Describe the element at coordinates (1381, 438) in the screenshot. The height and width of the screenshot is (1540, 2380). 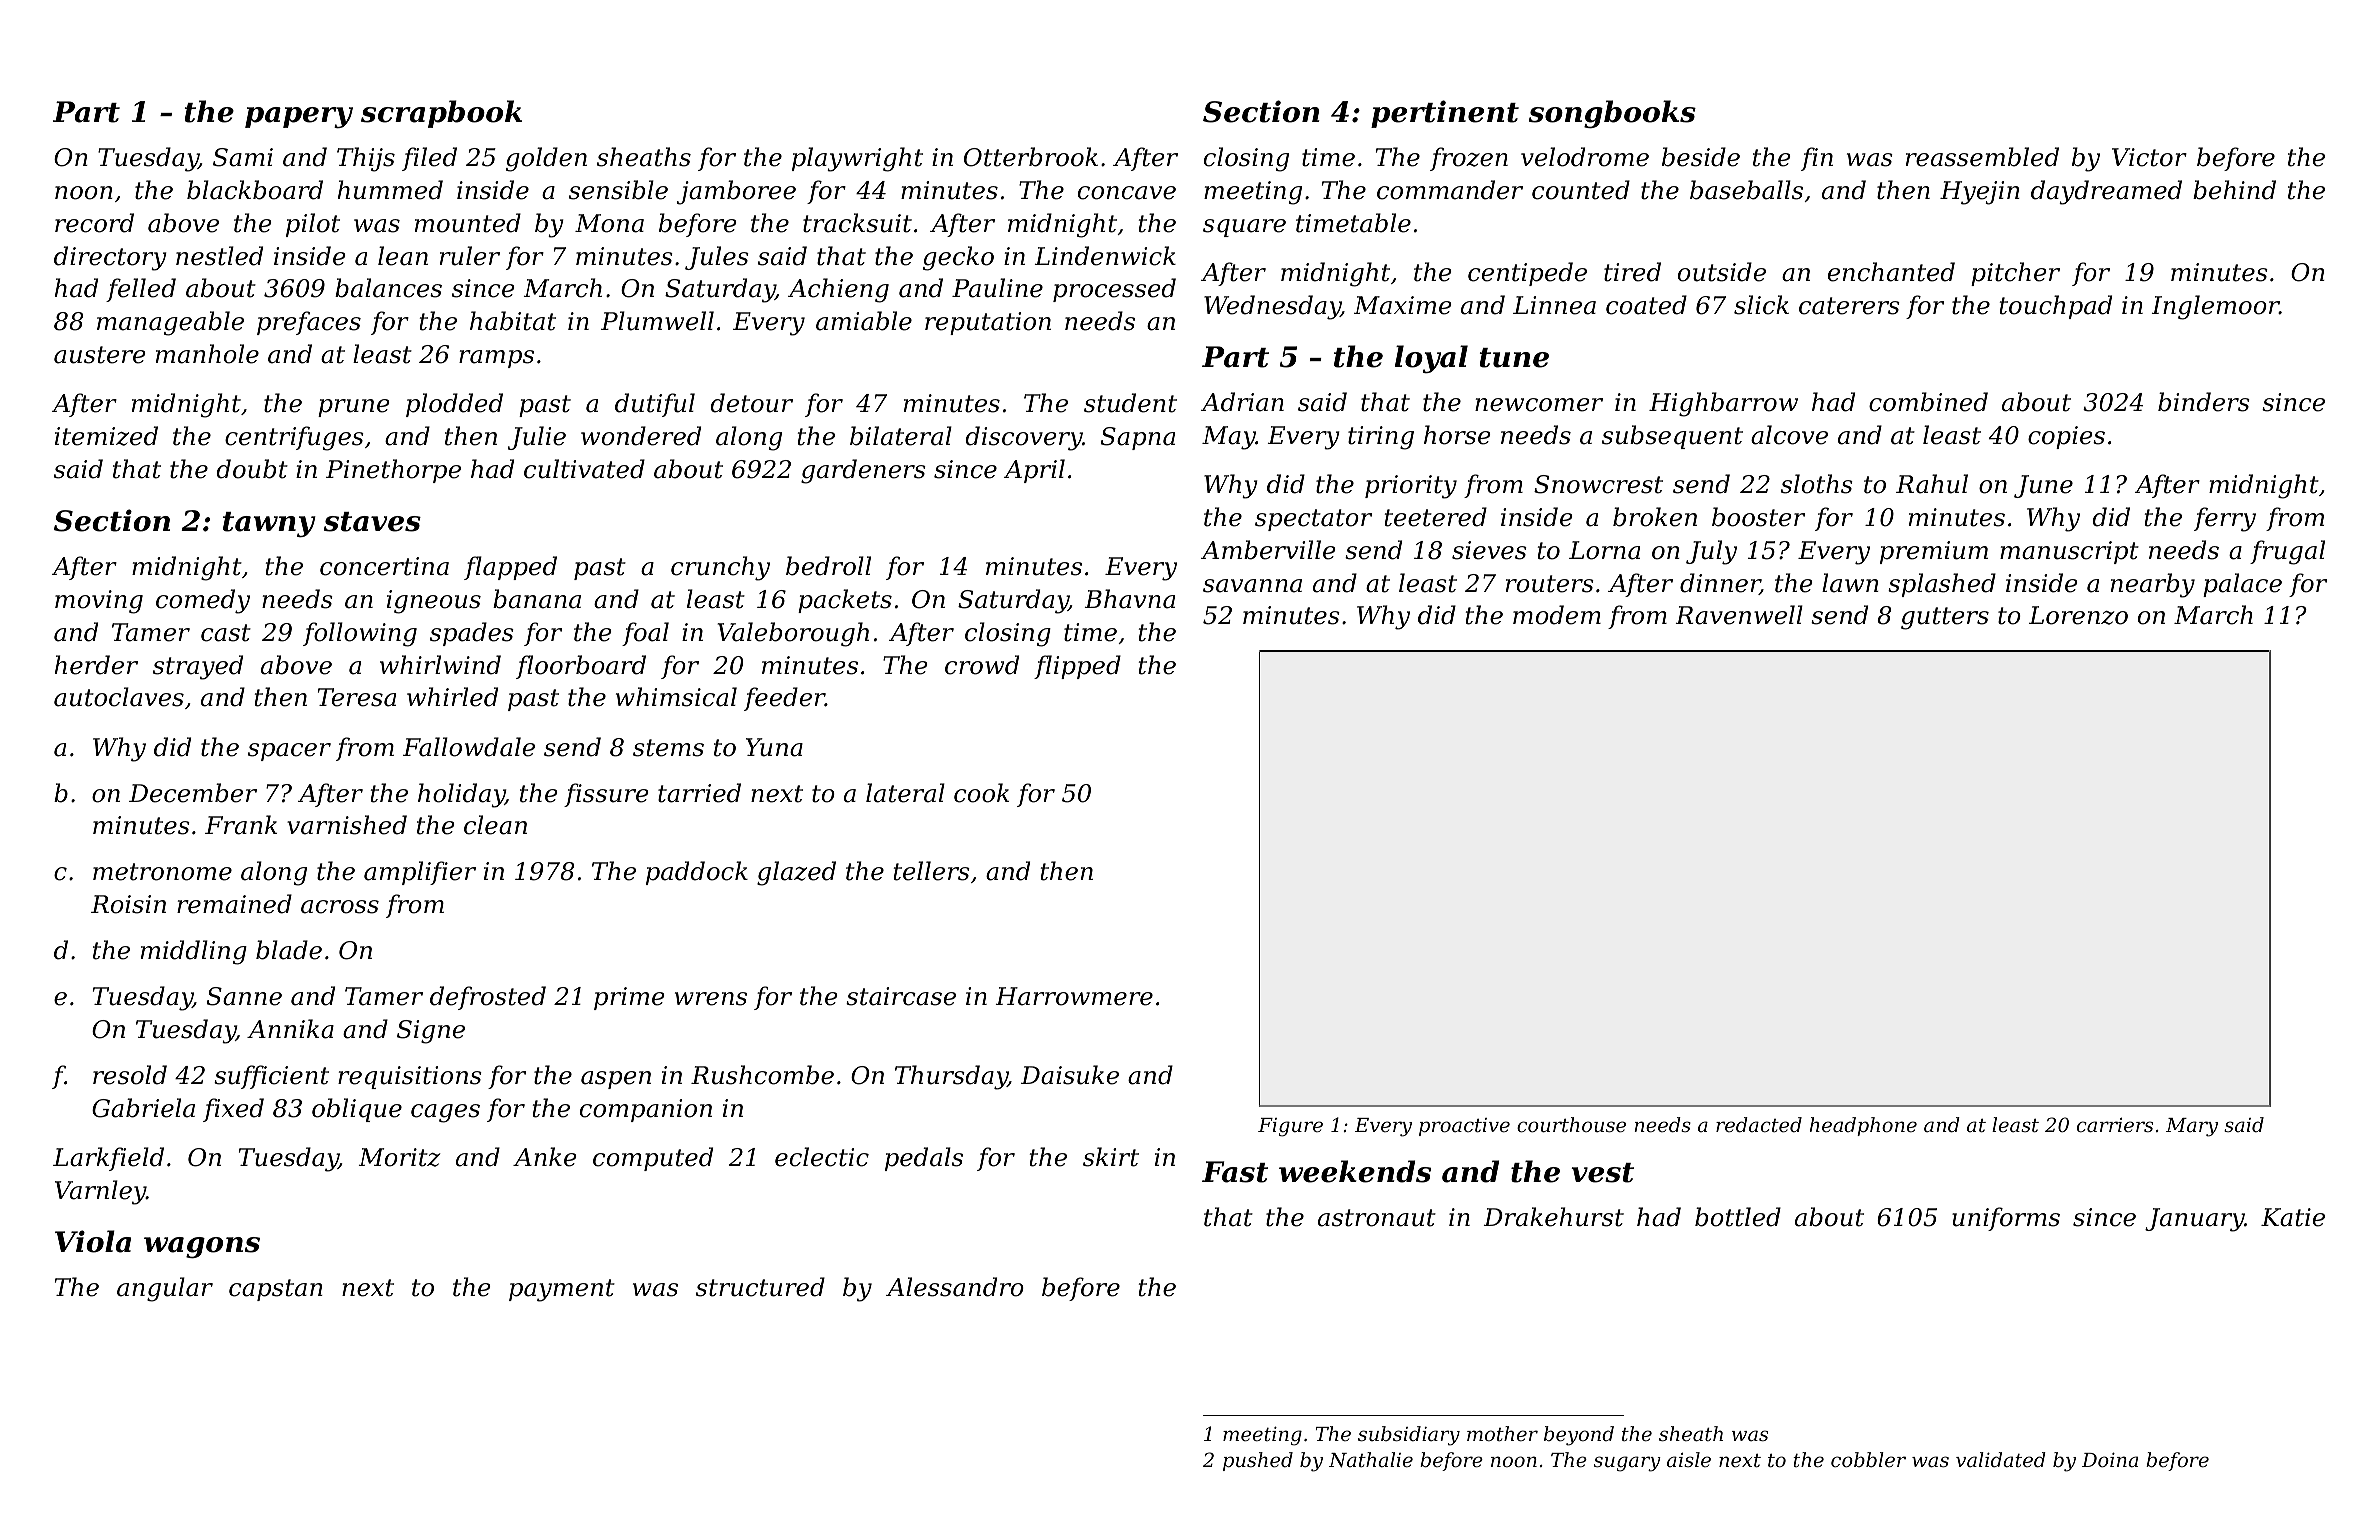
I see `tiring` at that location.
